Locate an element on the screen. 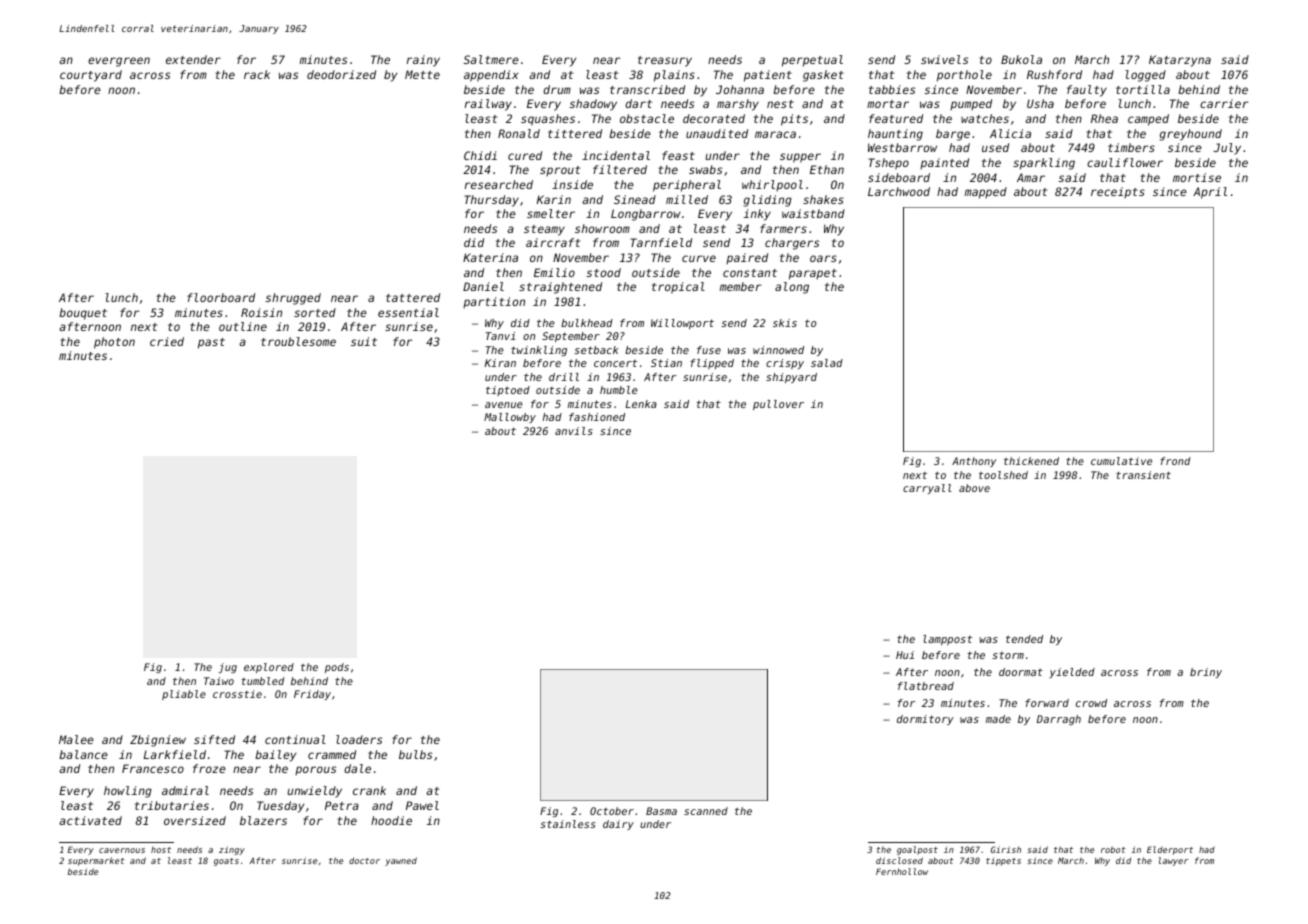 The width and height of the screenshot is (1308, 924). Saltmere is located at coordinates (491, 59).
